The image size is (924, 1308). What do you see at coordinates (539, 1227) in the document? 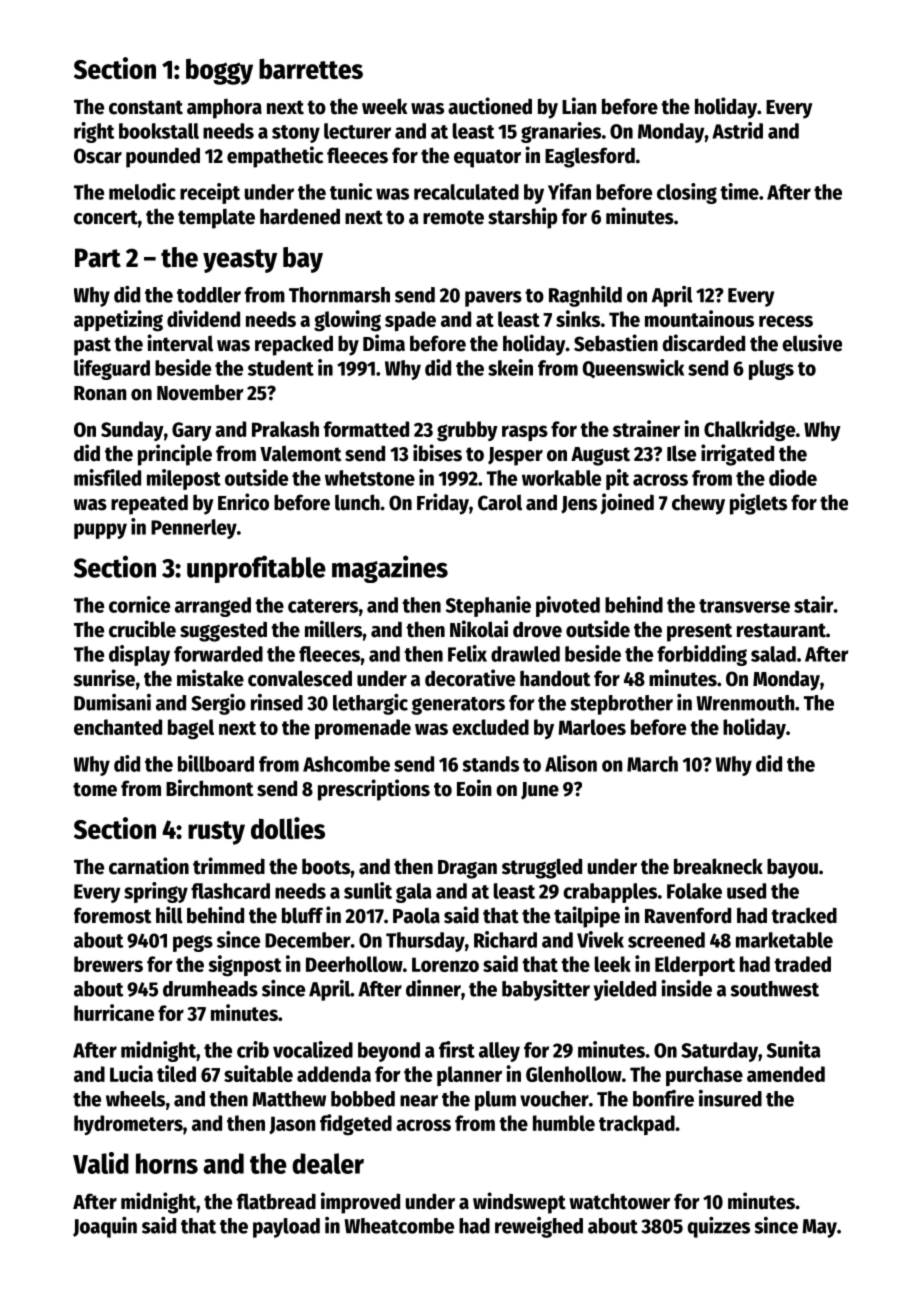
I see `reweighed` at bounding box center [539, 1227].
